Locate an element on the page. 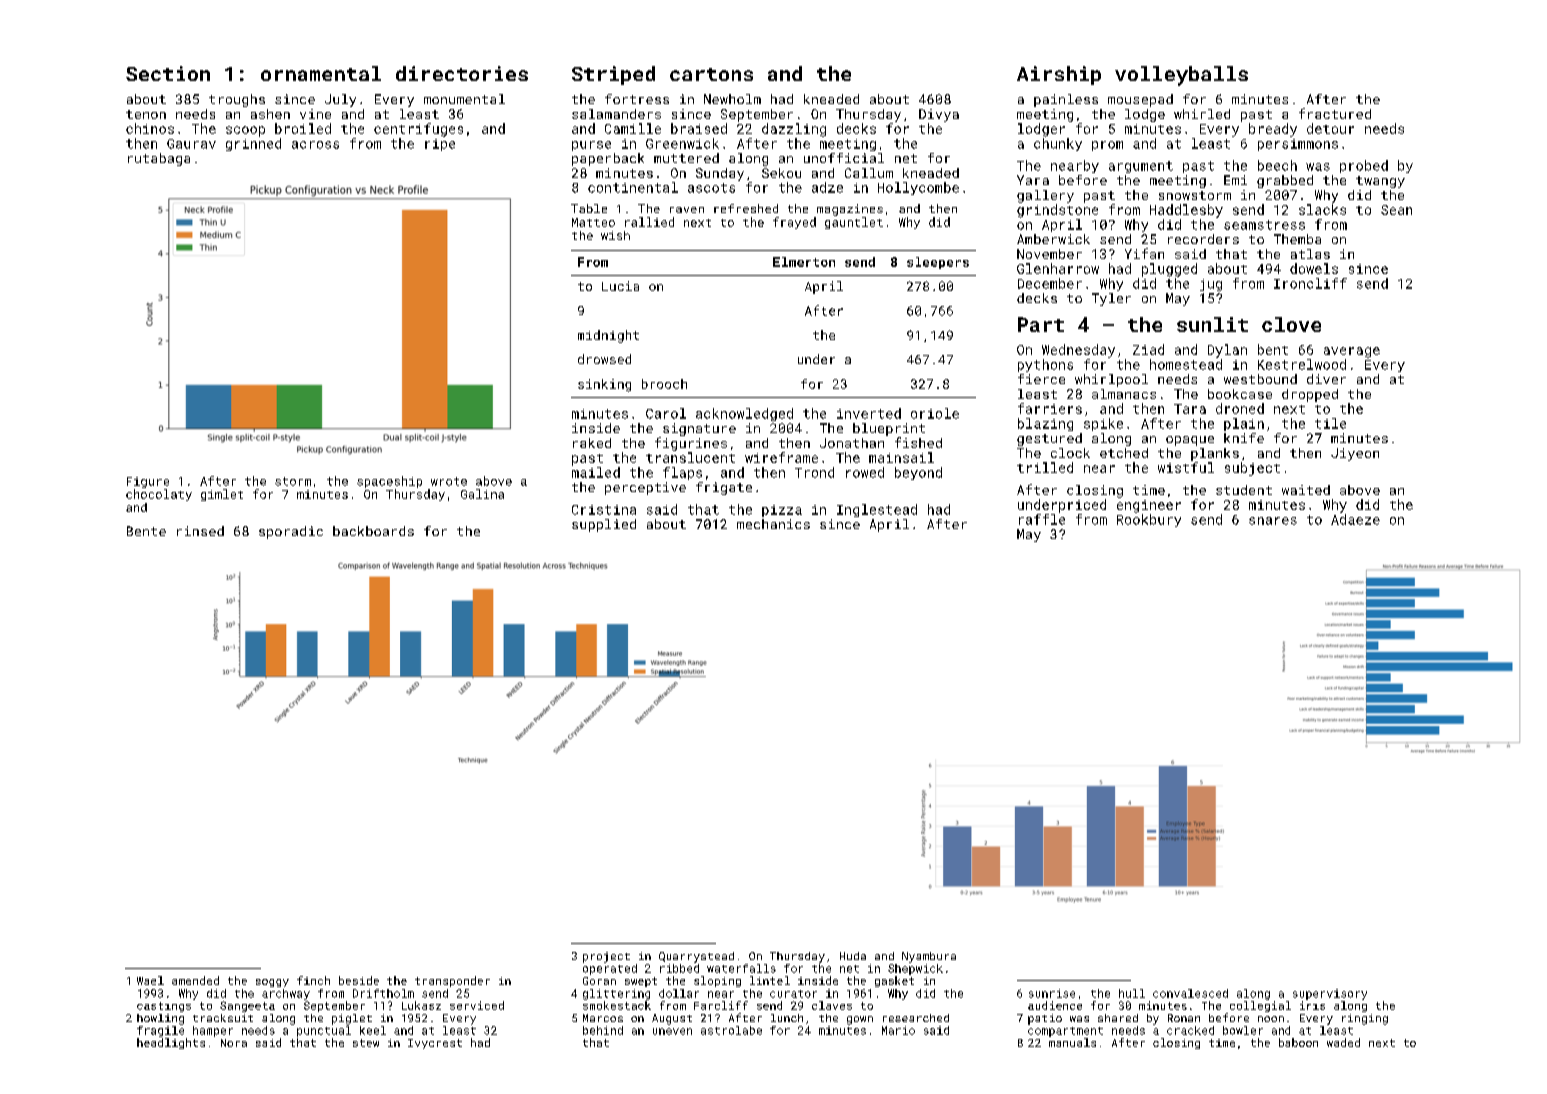  backboards is located at coordinates (373, 531).
